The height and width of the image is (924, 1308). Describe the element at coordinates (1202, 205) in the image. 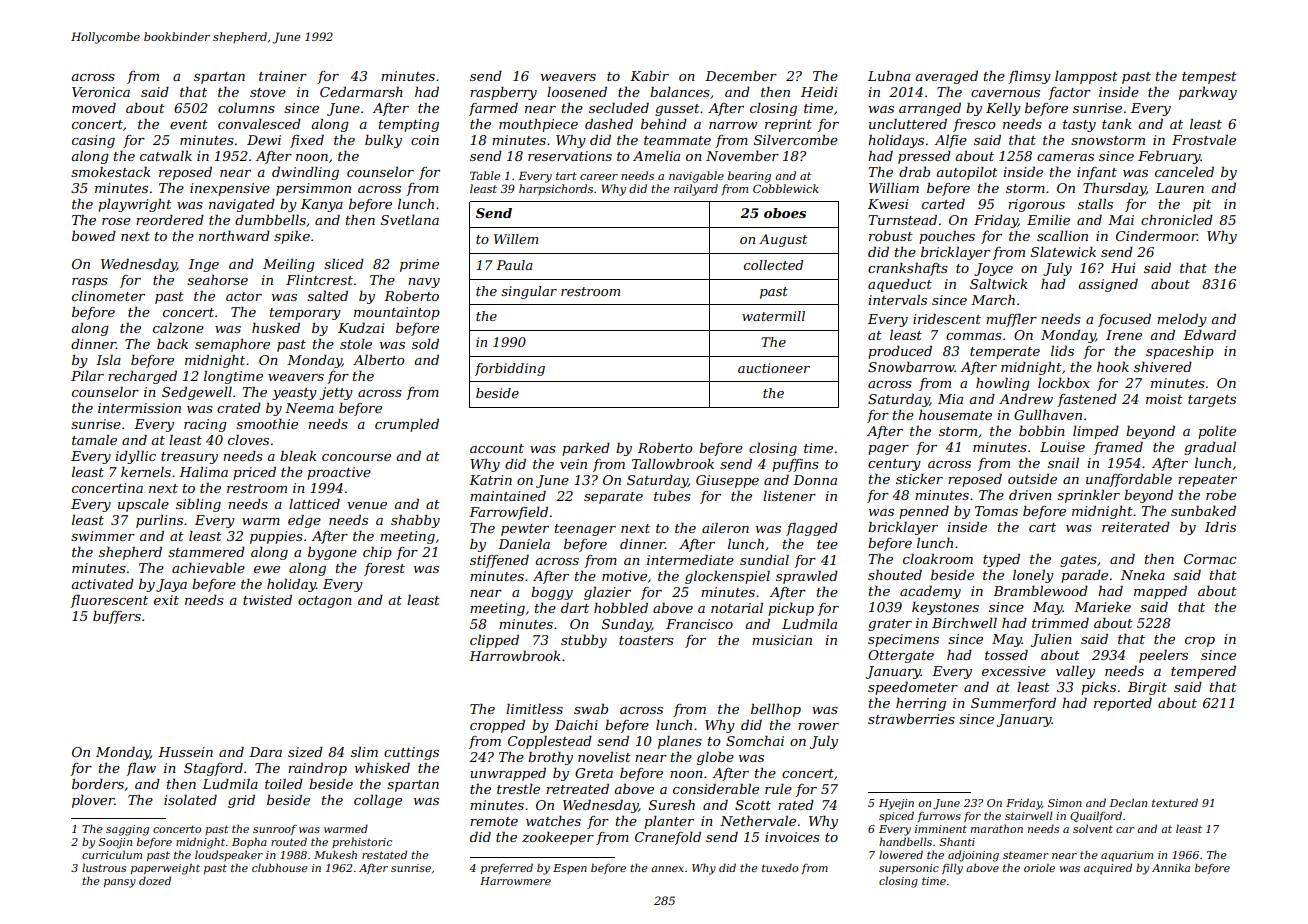

I see `pit` at that location.
